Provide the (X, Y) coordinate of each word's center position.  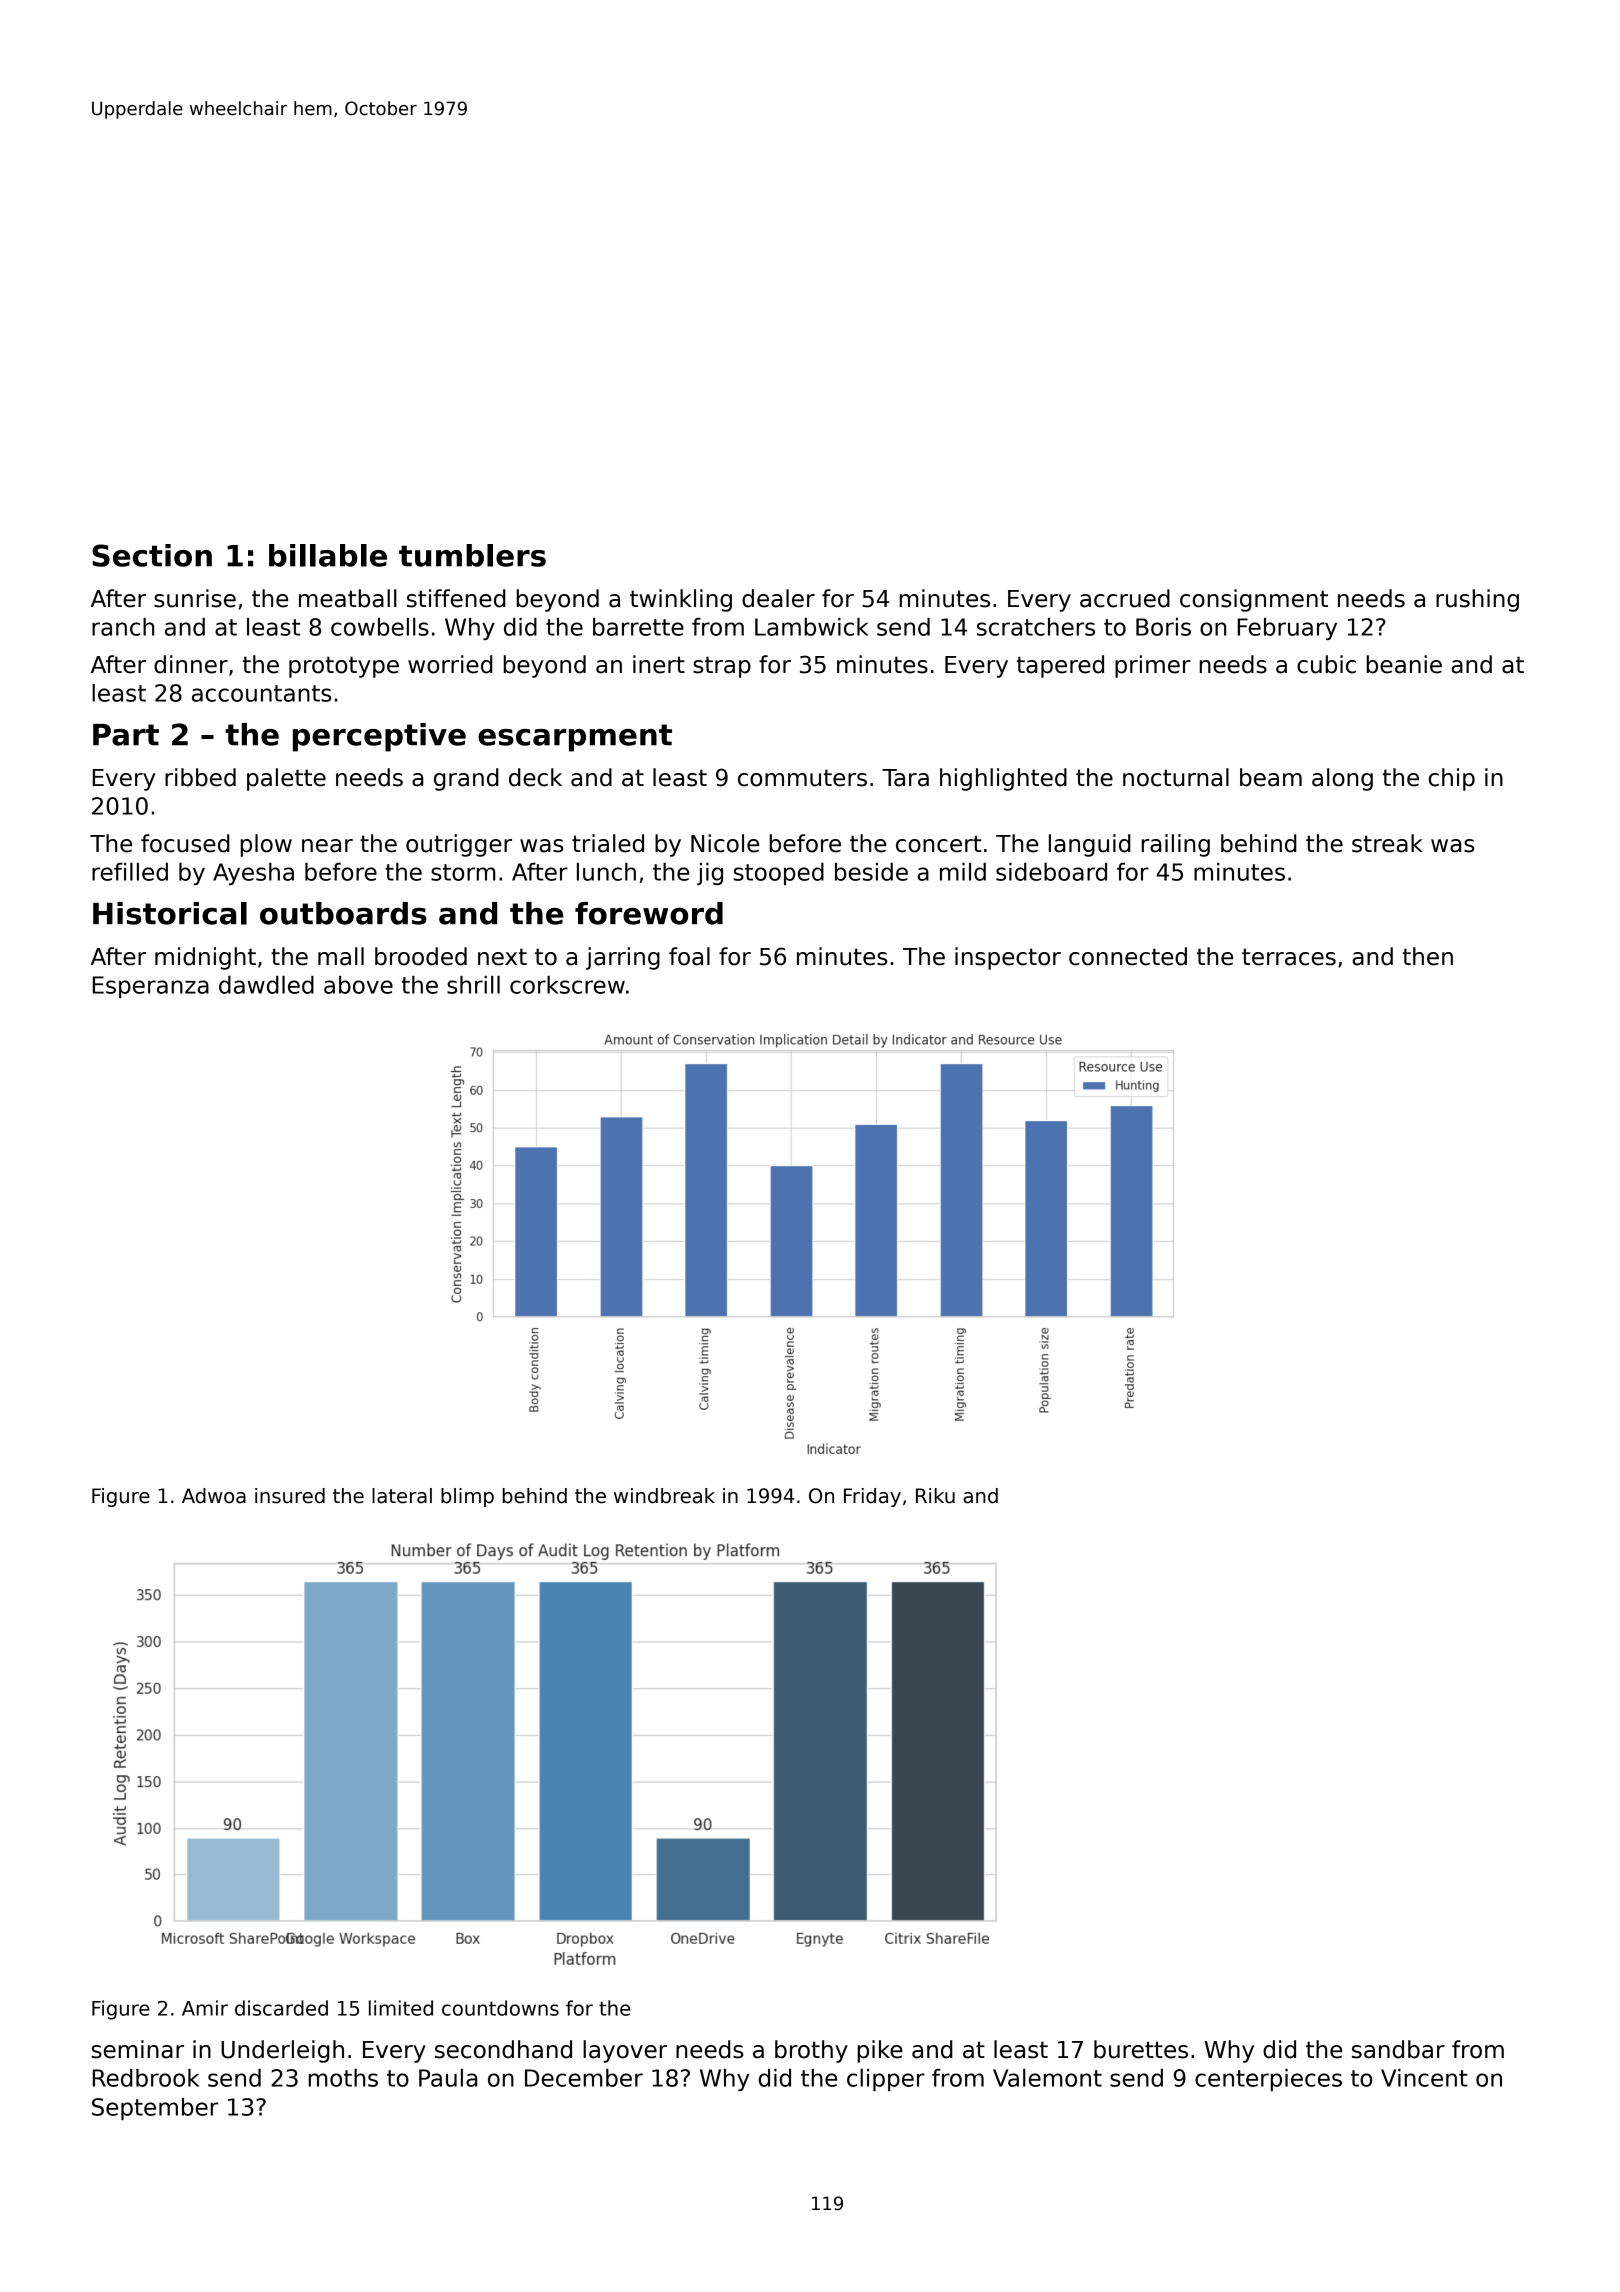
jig (710, 874)
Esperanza (151, 987)
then (1428, 956)
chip (1452, 779)
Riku (935, 1496)
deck (535, 777)
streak (1387, 843)
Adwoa (214, 1496)
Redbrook (146, 2078)
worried (450, 664)
